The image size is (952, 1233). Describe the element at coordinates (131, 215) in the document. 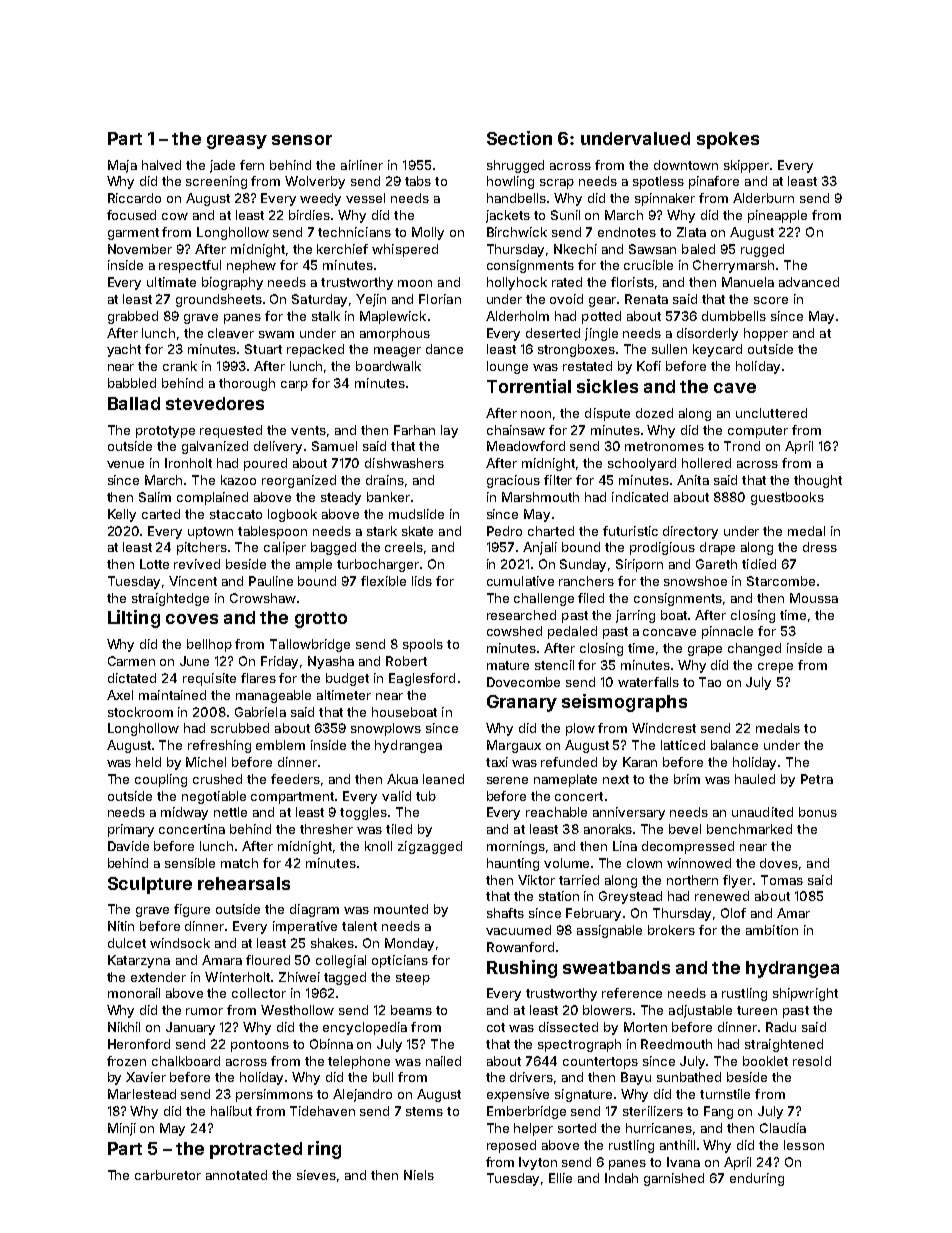

I see `focused` at that location.
